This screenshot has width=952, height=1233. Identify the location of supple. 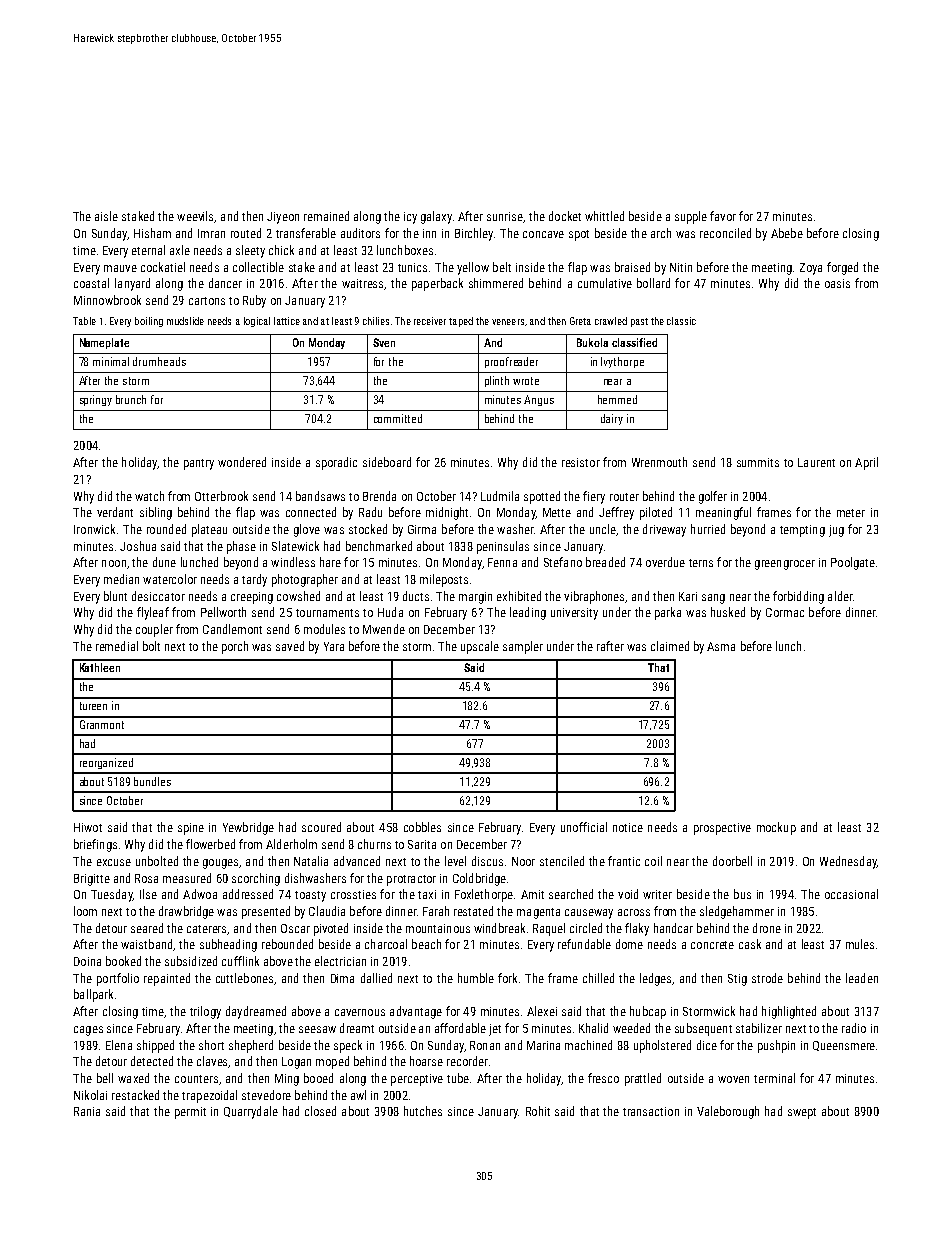
(691, 217).
